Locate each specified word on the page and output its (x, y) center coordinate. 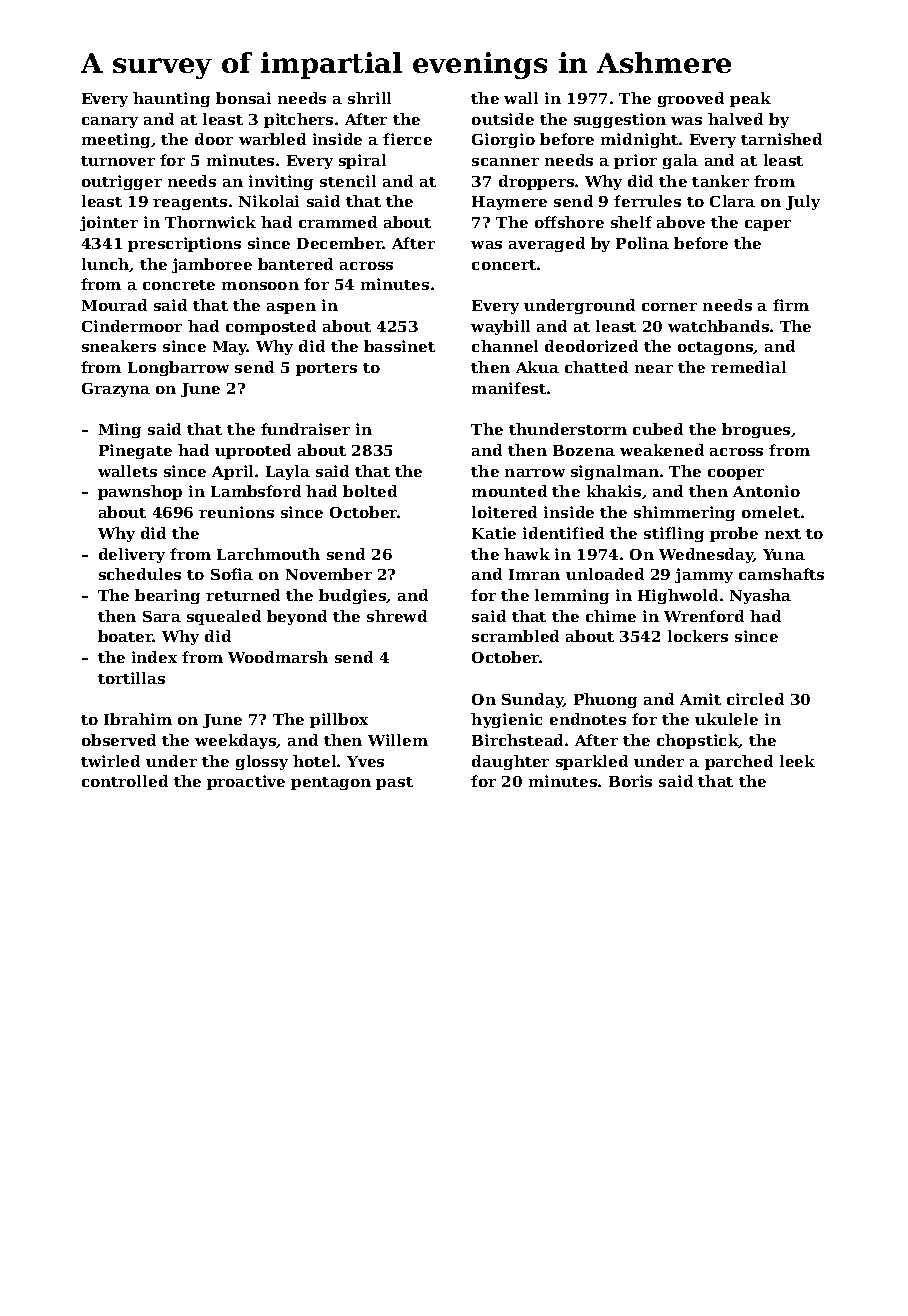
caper (768, 225)
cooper (736, 474)
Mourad (114, 305)
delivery (132, 555)
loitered (504, 512)
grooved (691, 99)
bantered (295, 264)
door (214, 139)
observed (119, 740)
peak (750, 99)
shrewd (397, 616)
